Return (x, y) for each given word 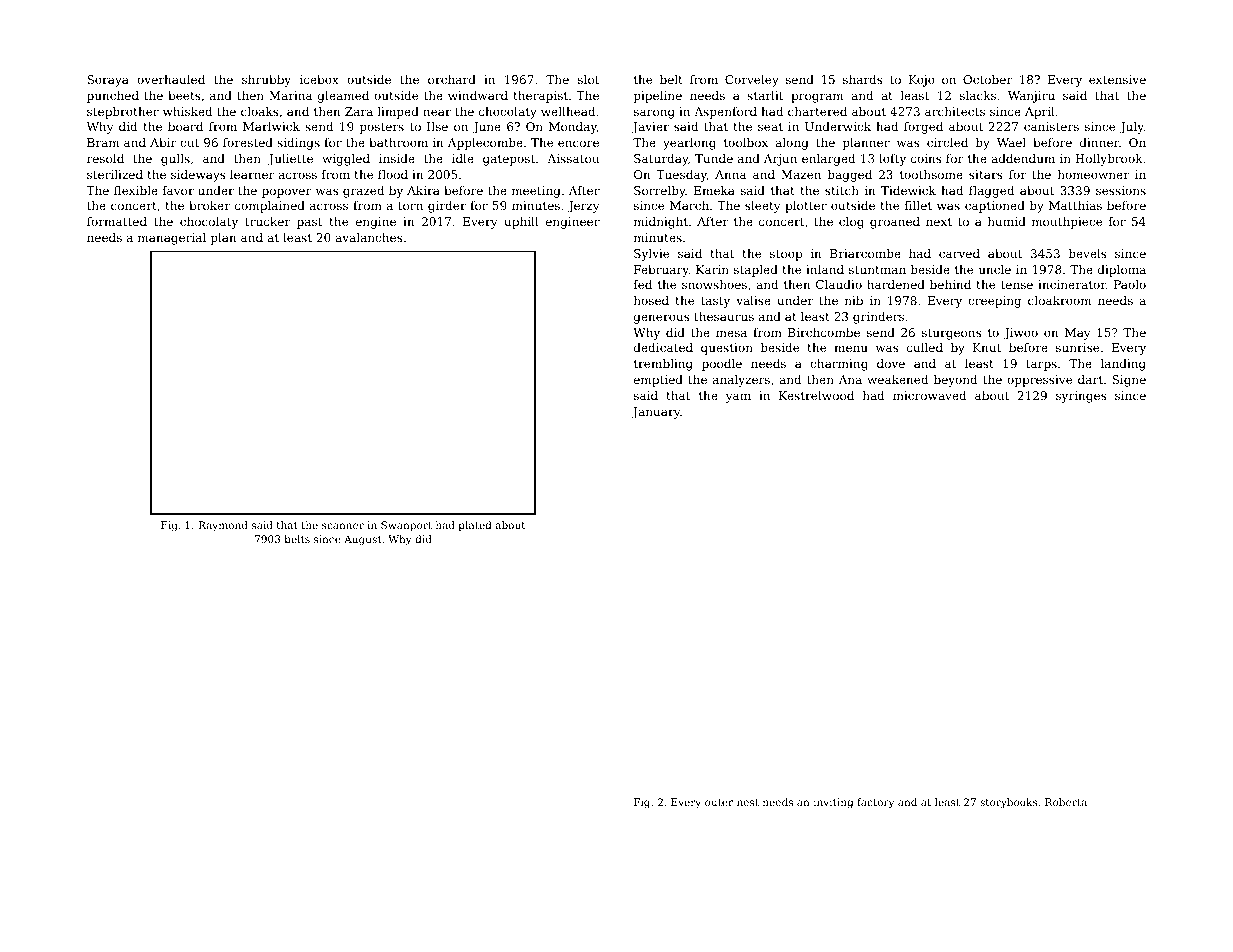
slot (588, 79)
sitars (986, 174)
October (988, 79)
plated (475, 526)
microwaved (929, 395)
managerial (172, 239)
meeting (536, 192)
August (363, 540)
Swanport (406, 526)
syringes (1081, 397)
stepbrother (123, 113)
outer (719, 802)
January (656, 413)
